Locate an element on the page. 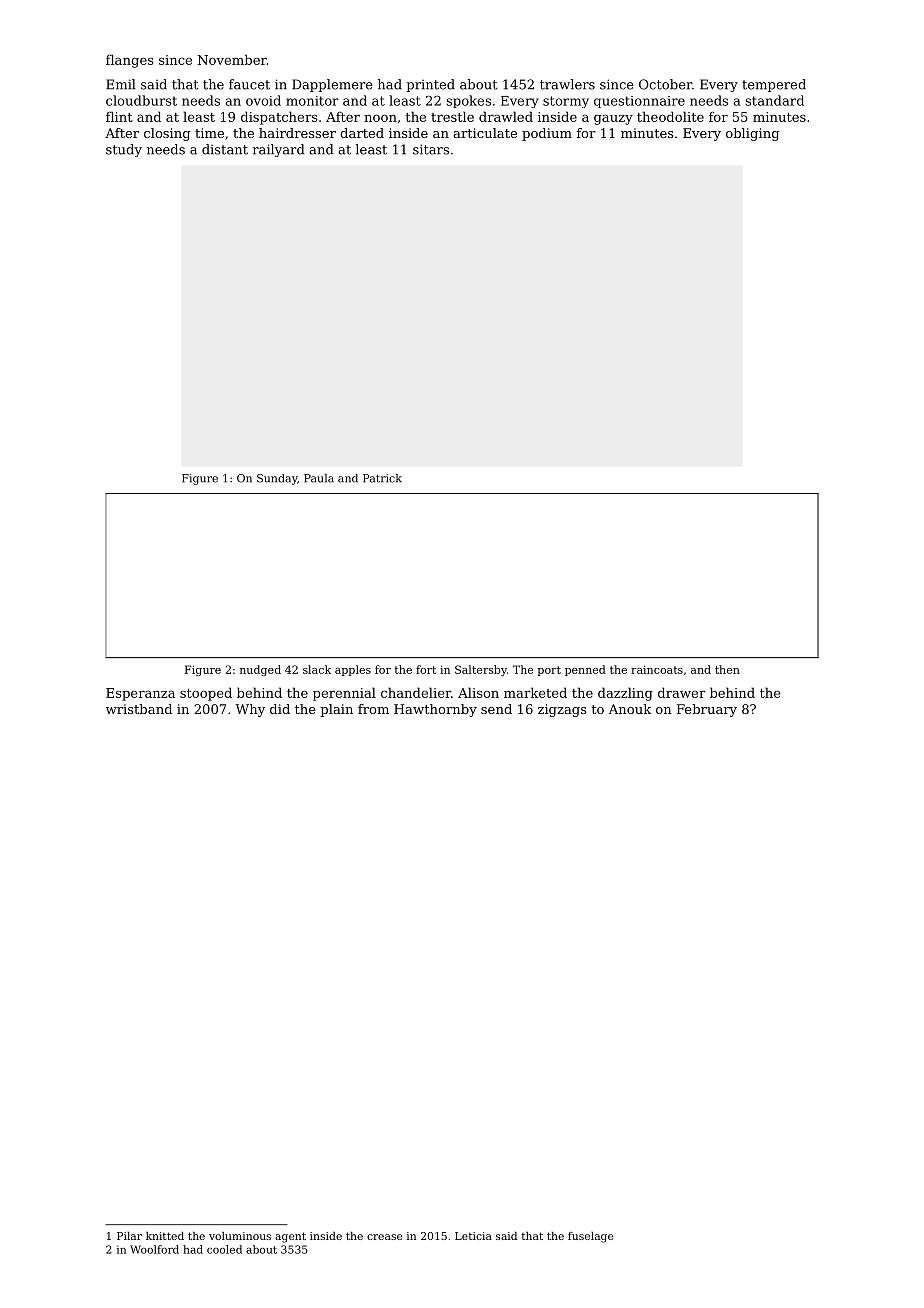 The width and height of the image is (924, 1308). Sunday is located at coordinates (277, 479).
